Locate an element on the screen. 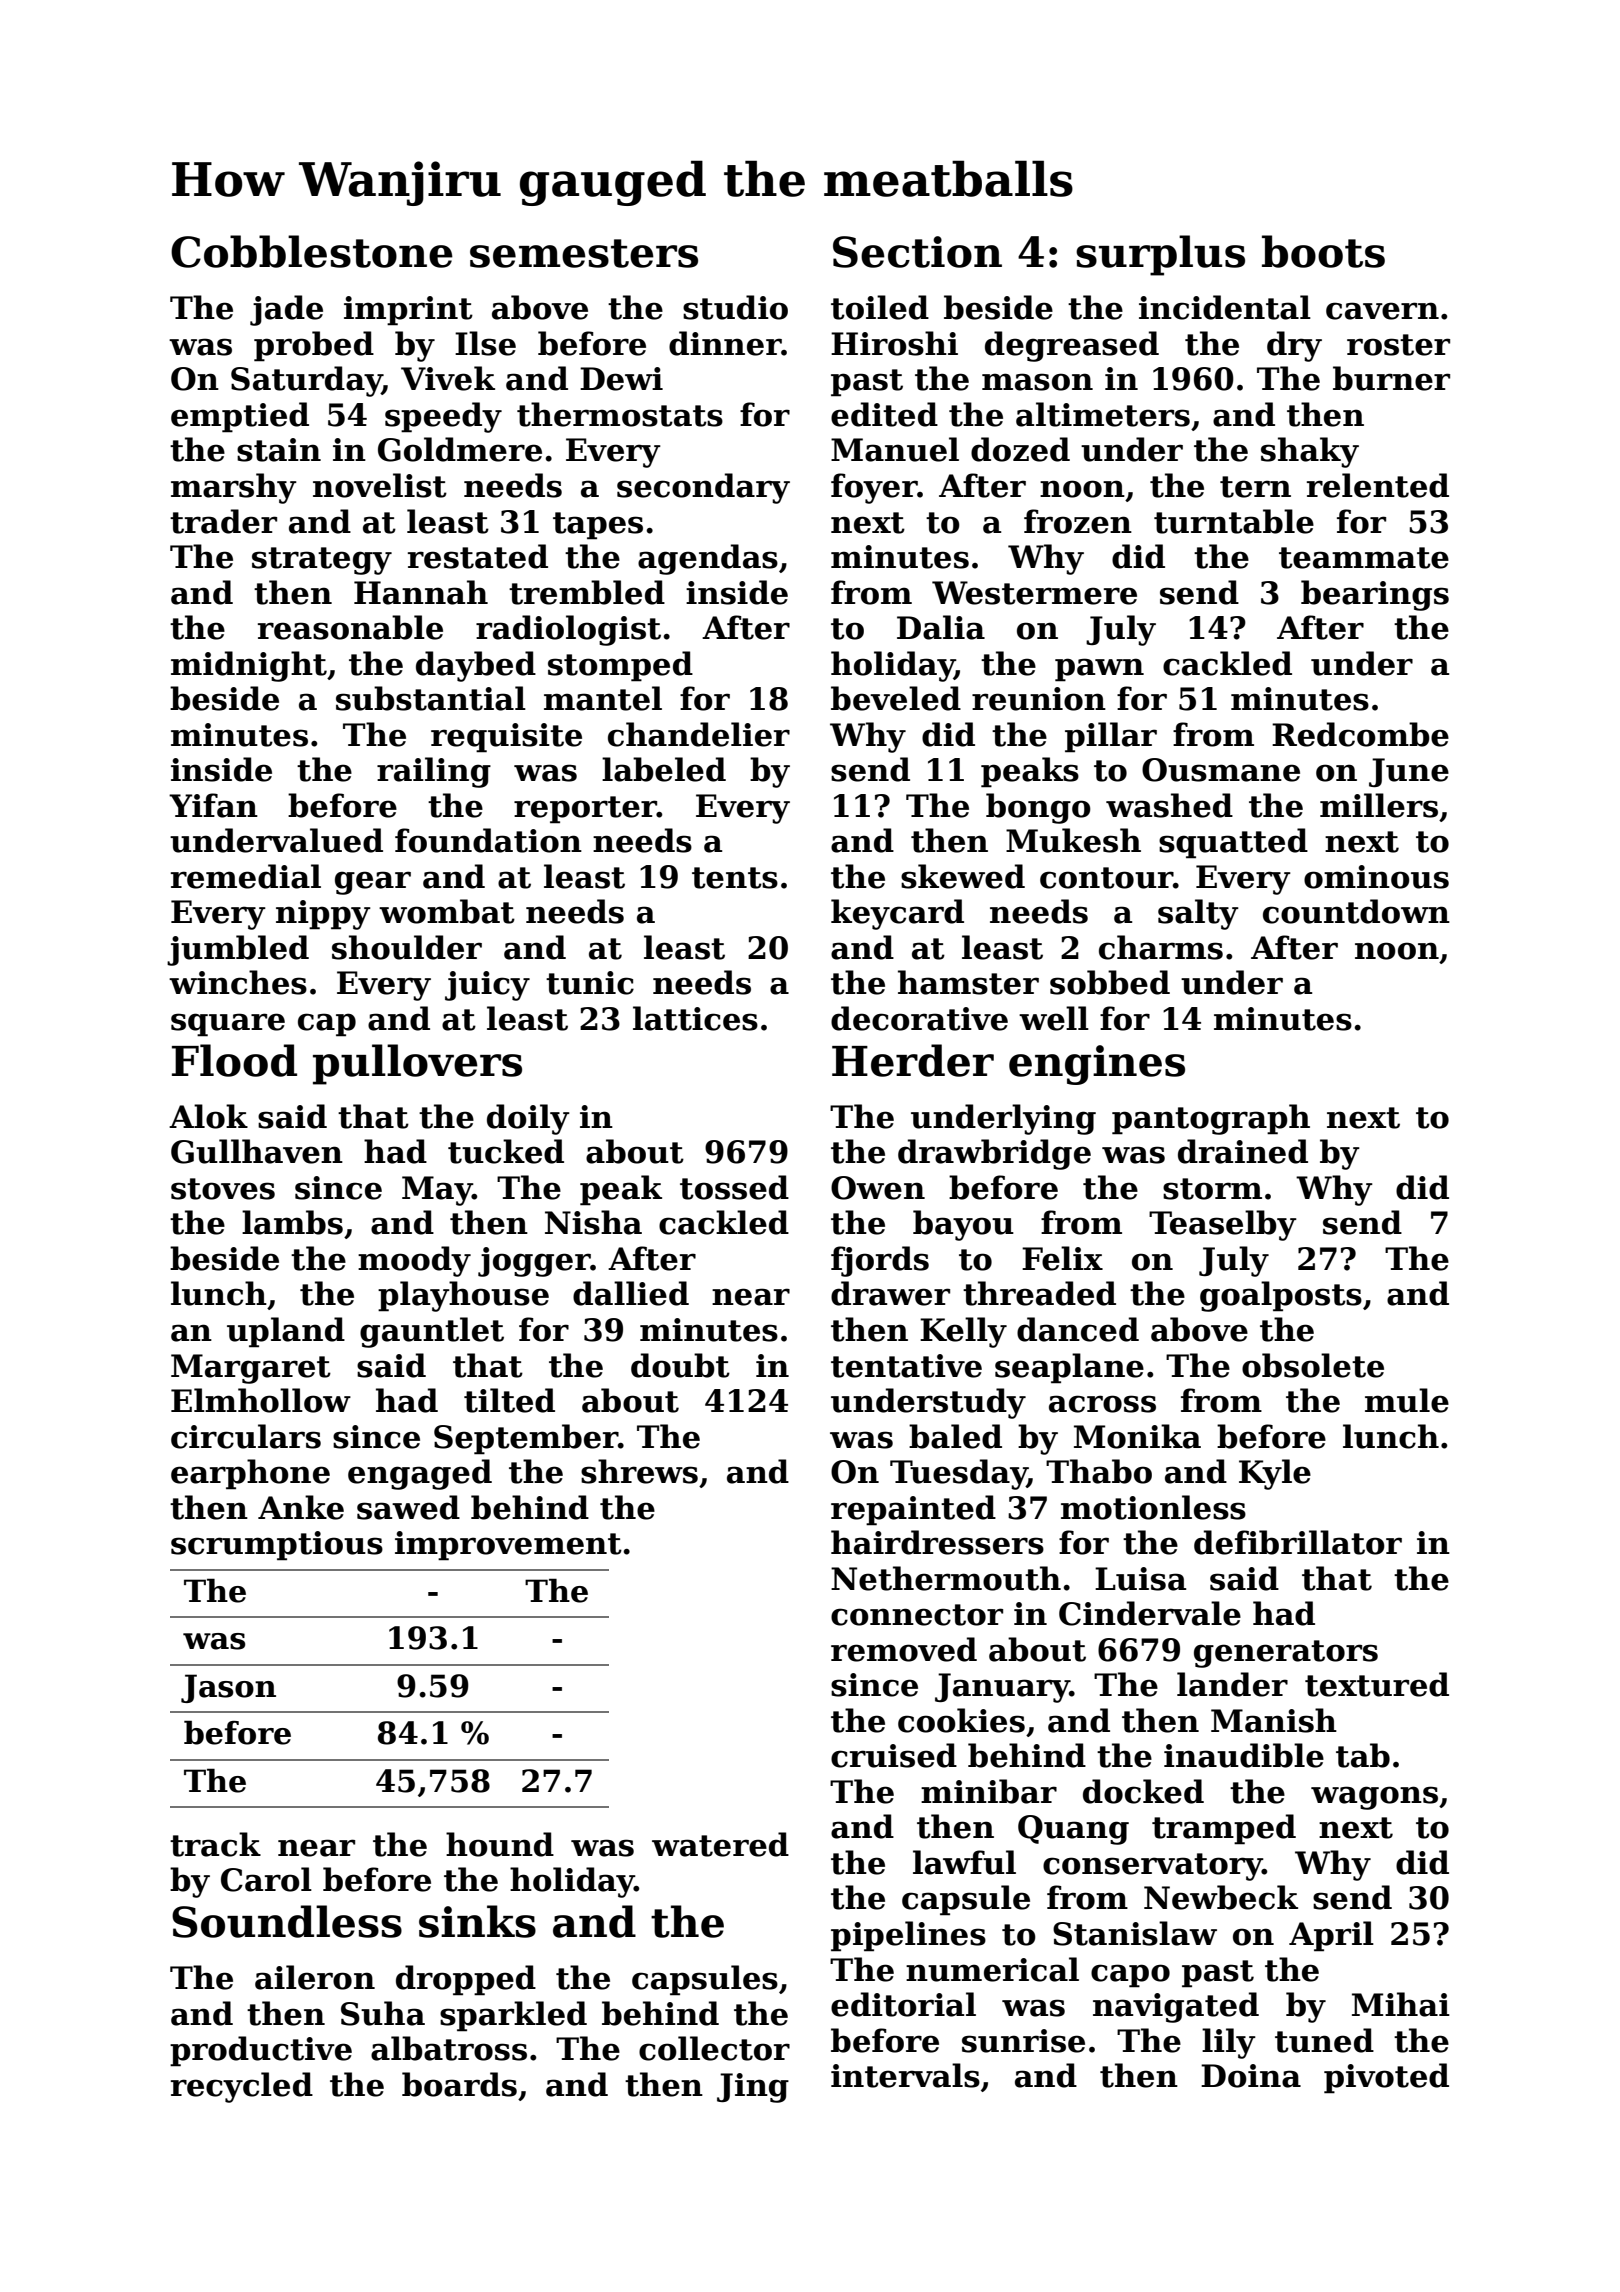 The width and height of the screenshot is (1620, 2292). Section is located at coordinates (917, 252).
